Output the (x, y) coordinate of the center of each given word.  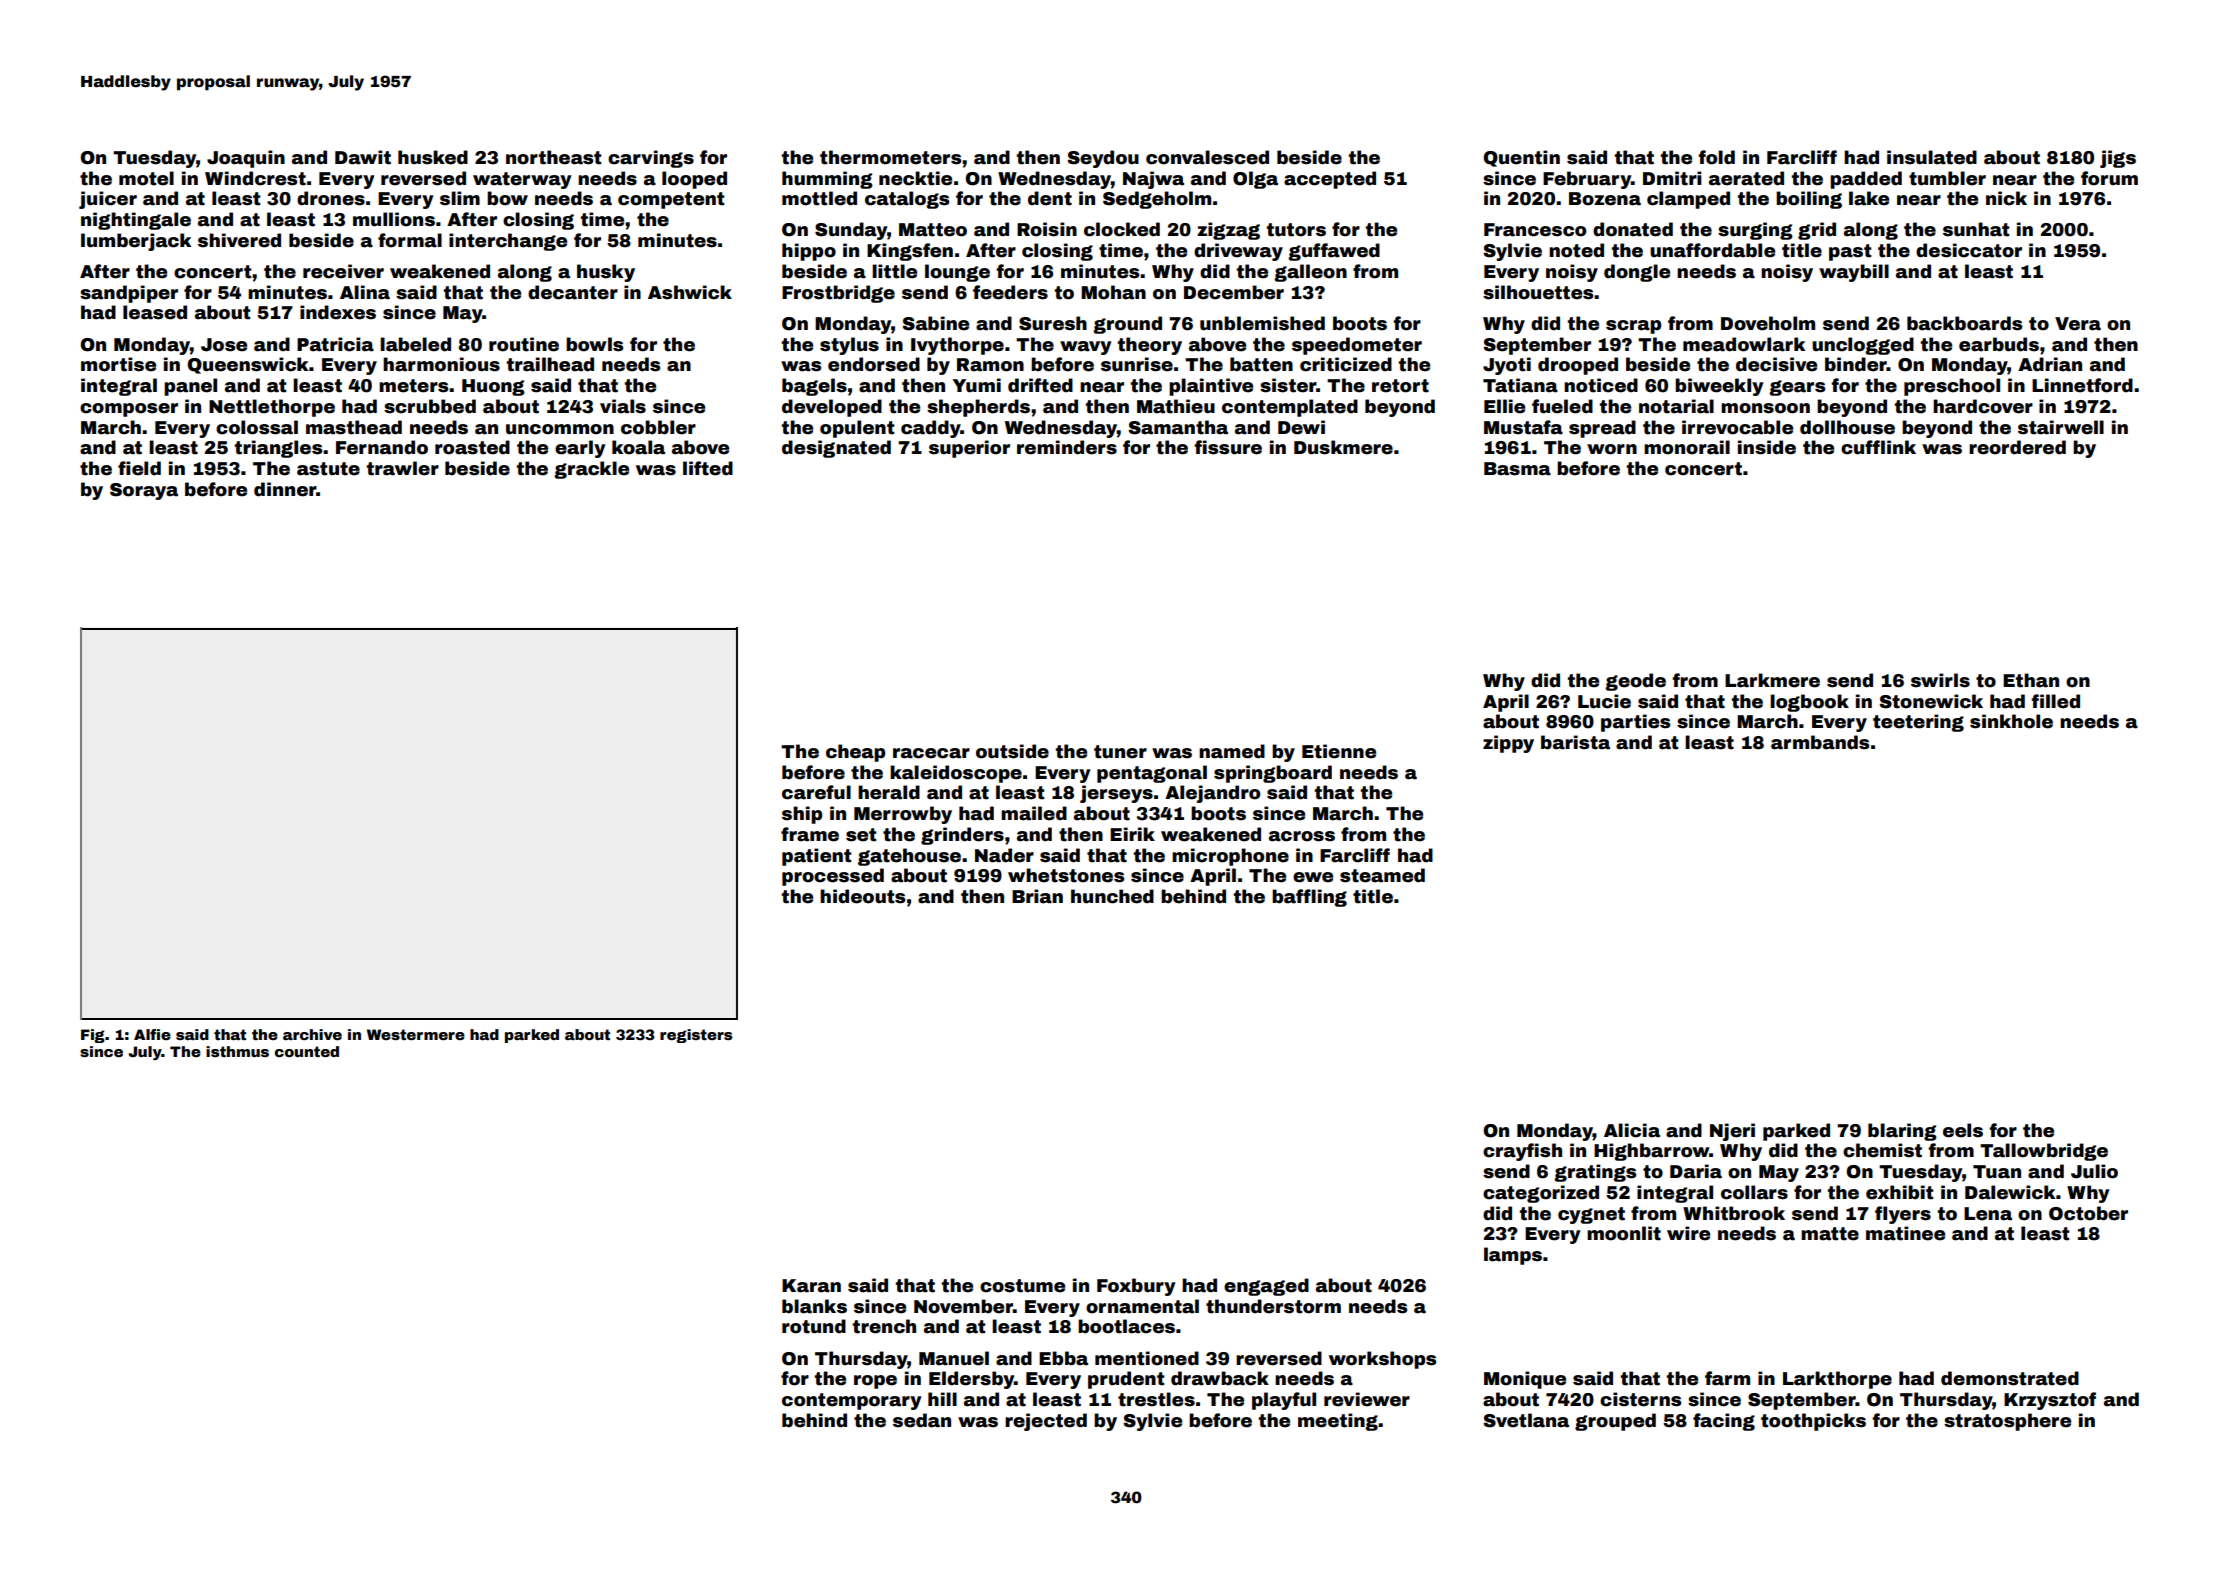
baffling (1309, 898)
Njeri (1732, 1132)
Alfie (152, 1034)
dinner (285, 489)
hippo (809, 252)
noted (1576, 250)
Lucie (1604, 701)
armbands (1820, 742)
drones (331, 198)
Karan (811, 1286)
